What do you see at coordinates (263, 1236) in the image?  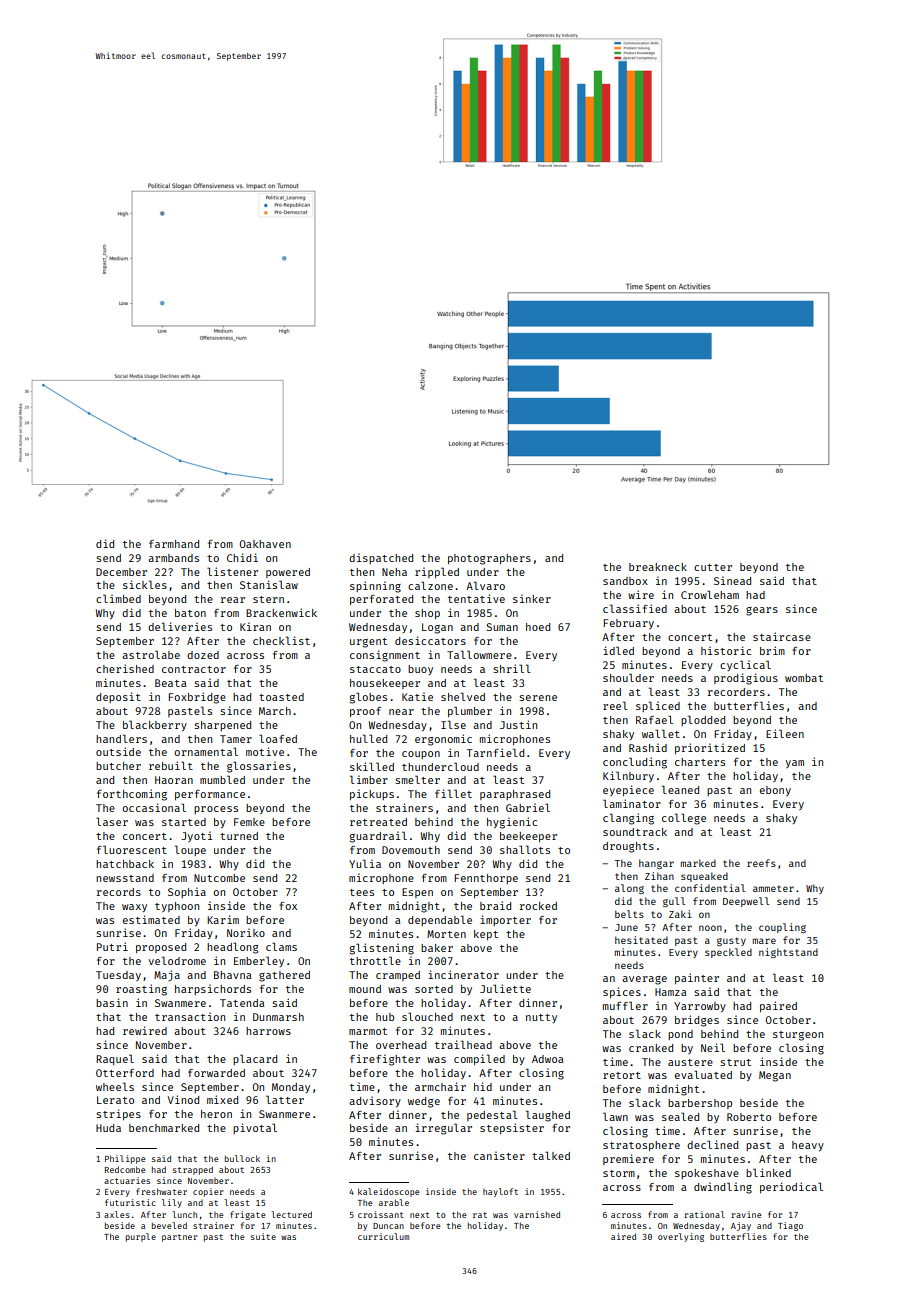 I see `suite` at bounding box center [263, 1236].
